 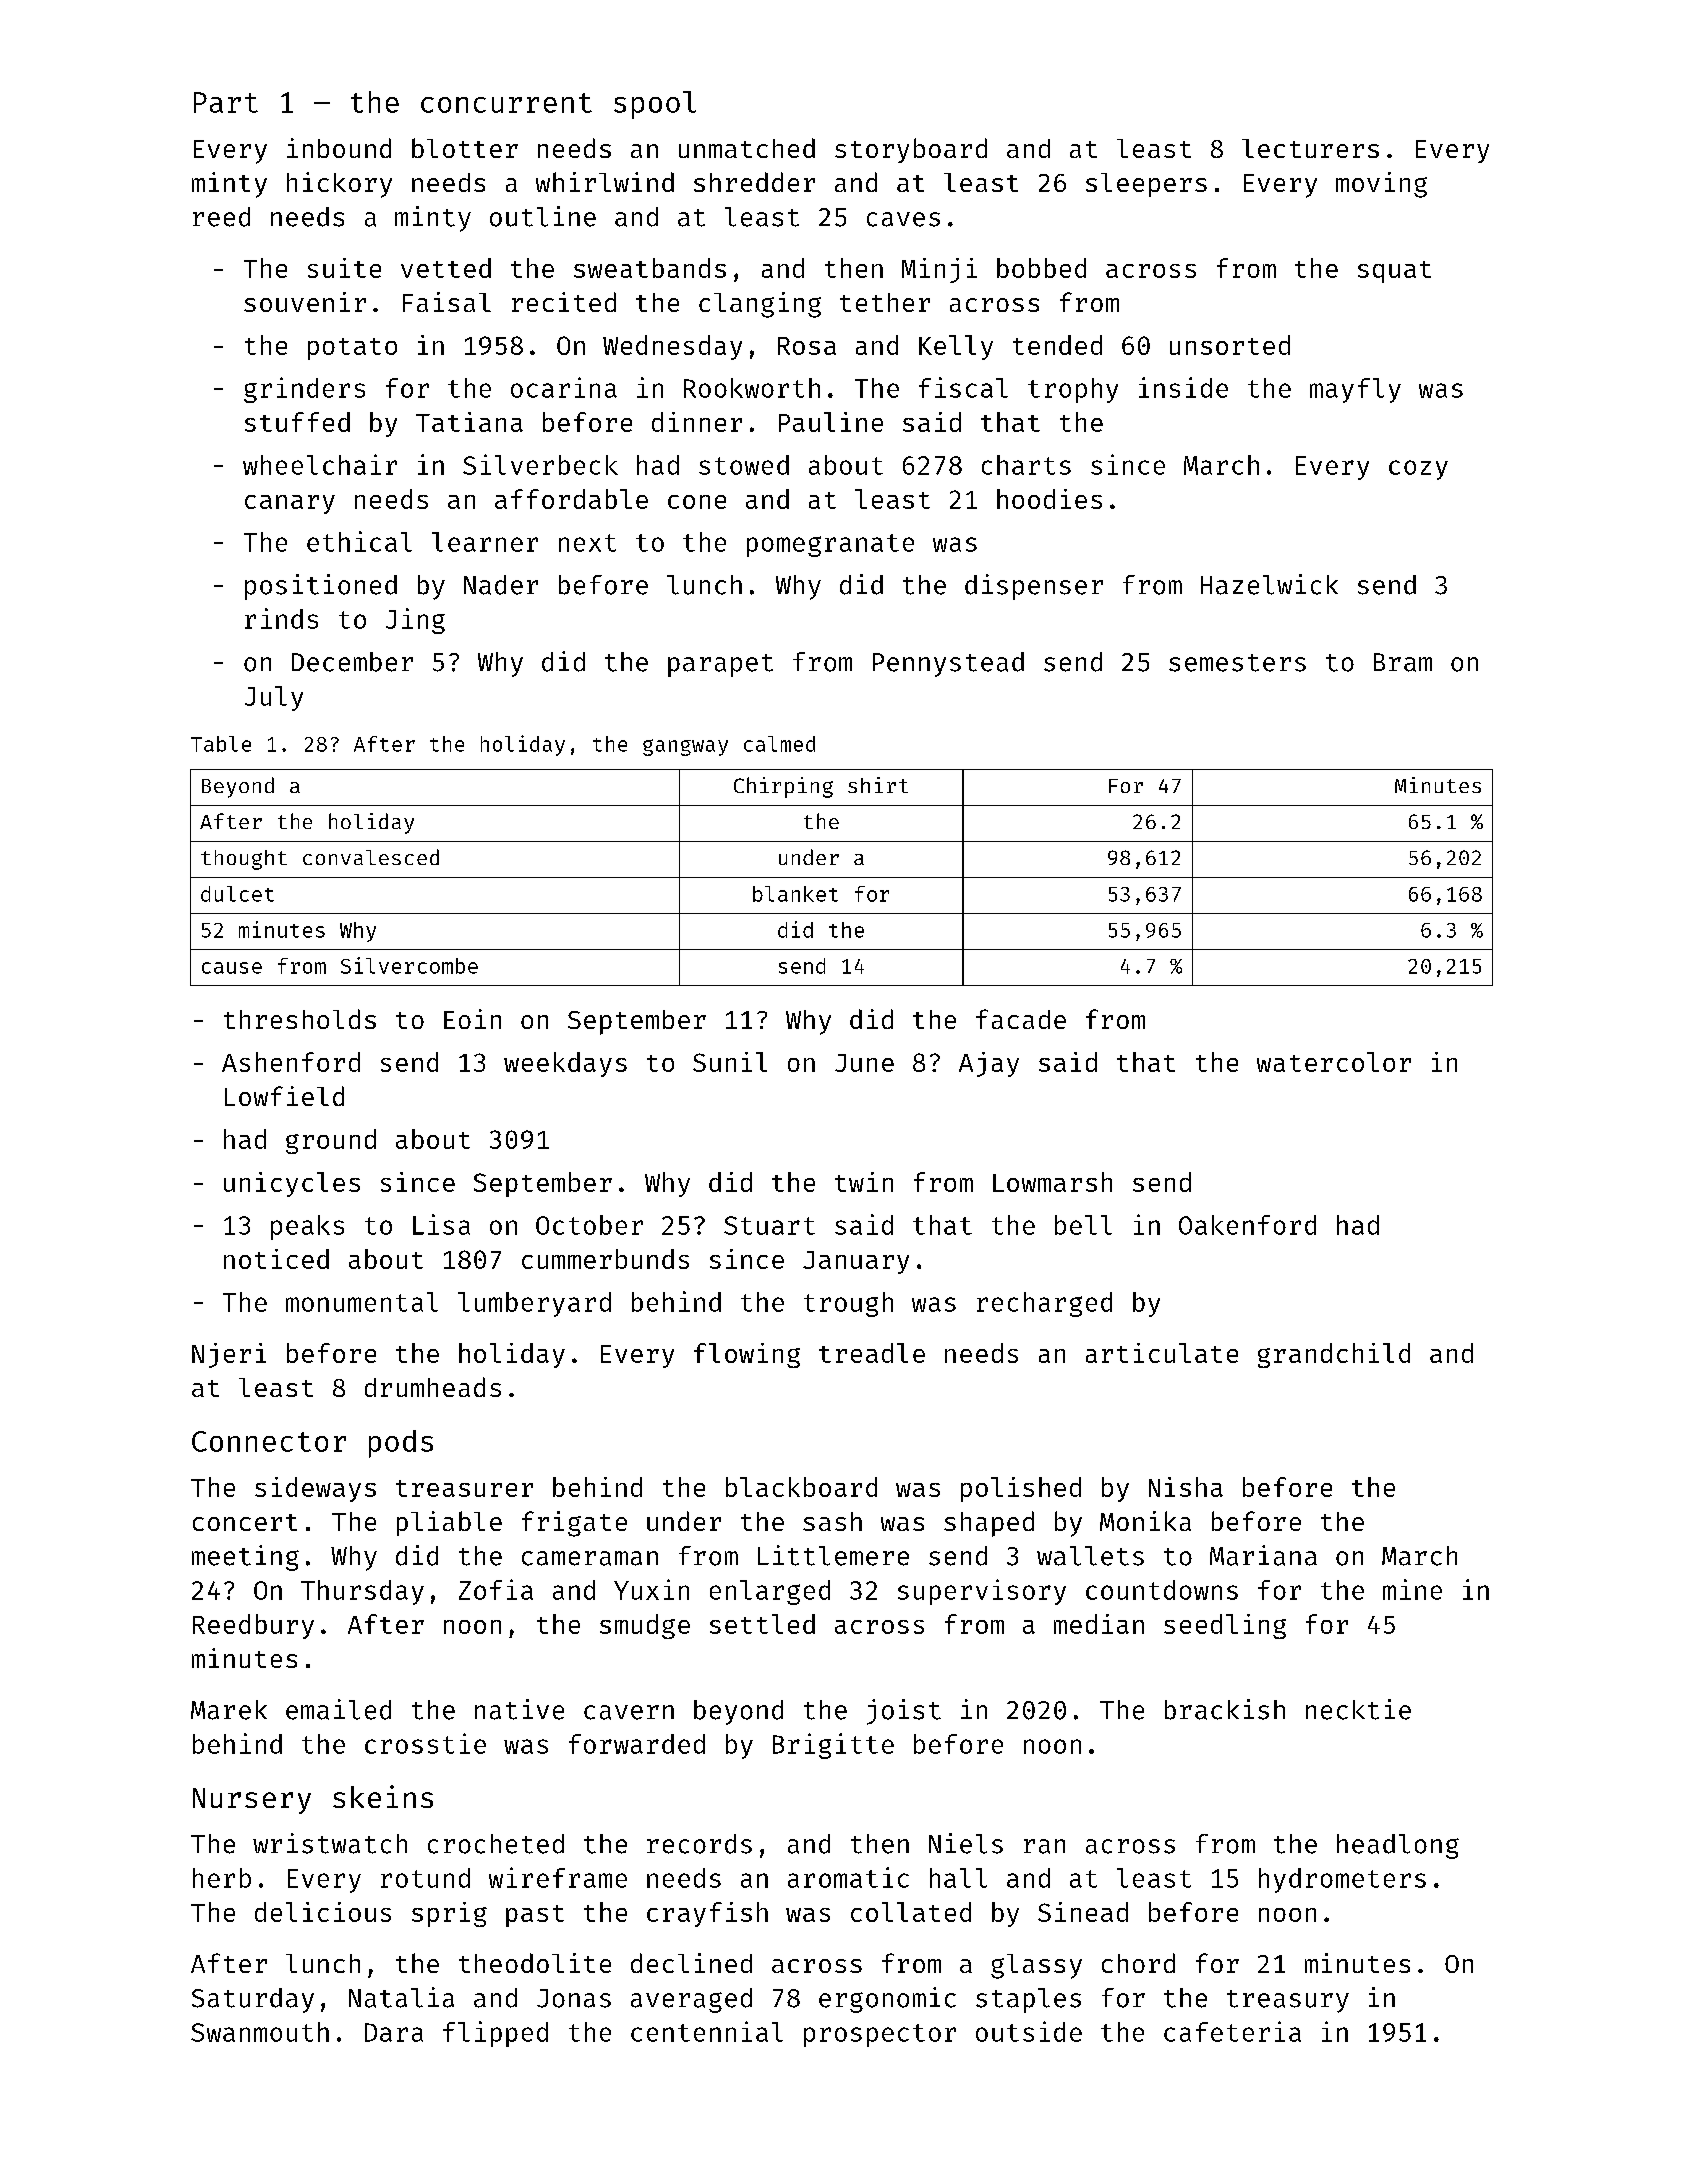 I want to click on cause, so click(x=232, y=968).
